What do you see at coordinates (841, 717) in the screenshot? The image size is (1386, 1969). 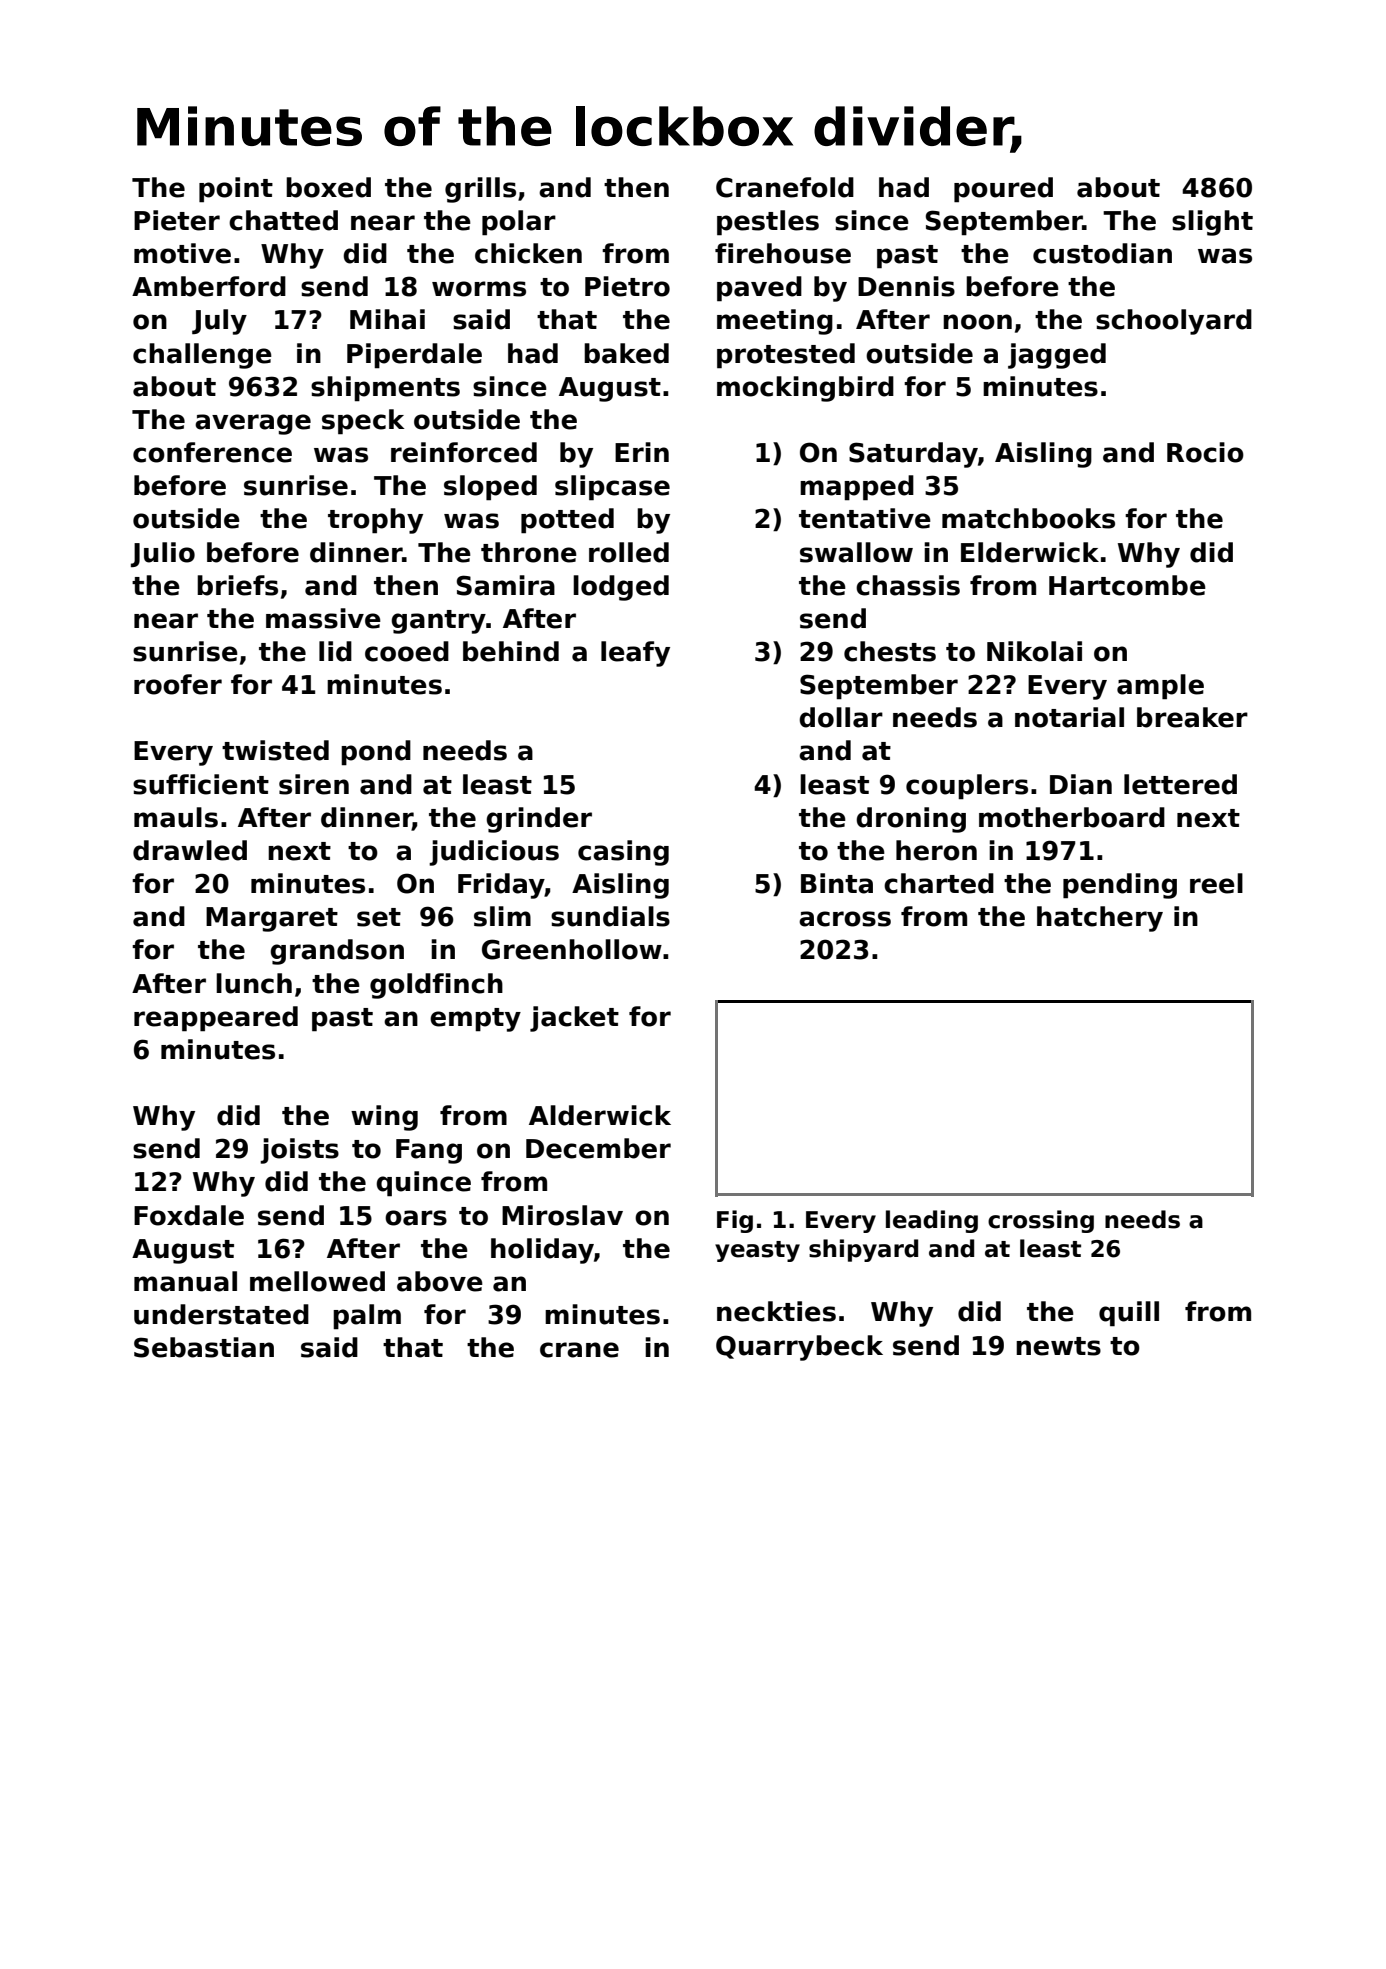 I see `dollar` at bounding box center [841, 717].
